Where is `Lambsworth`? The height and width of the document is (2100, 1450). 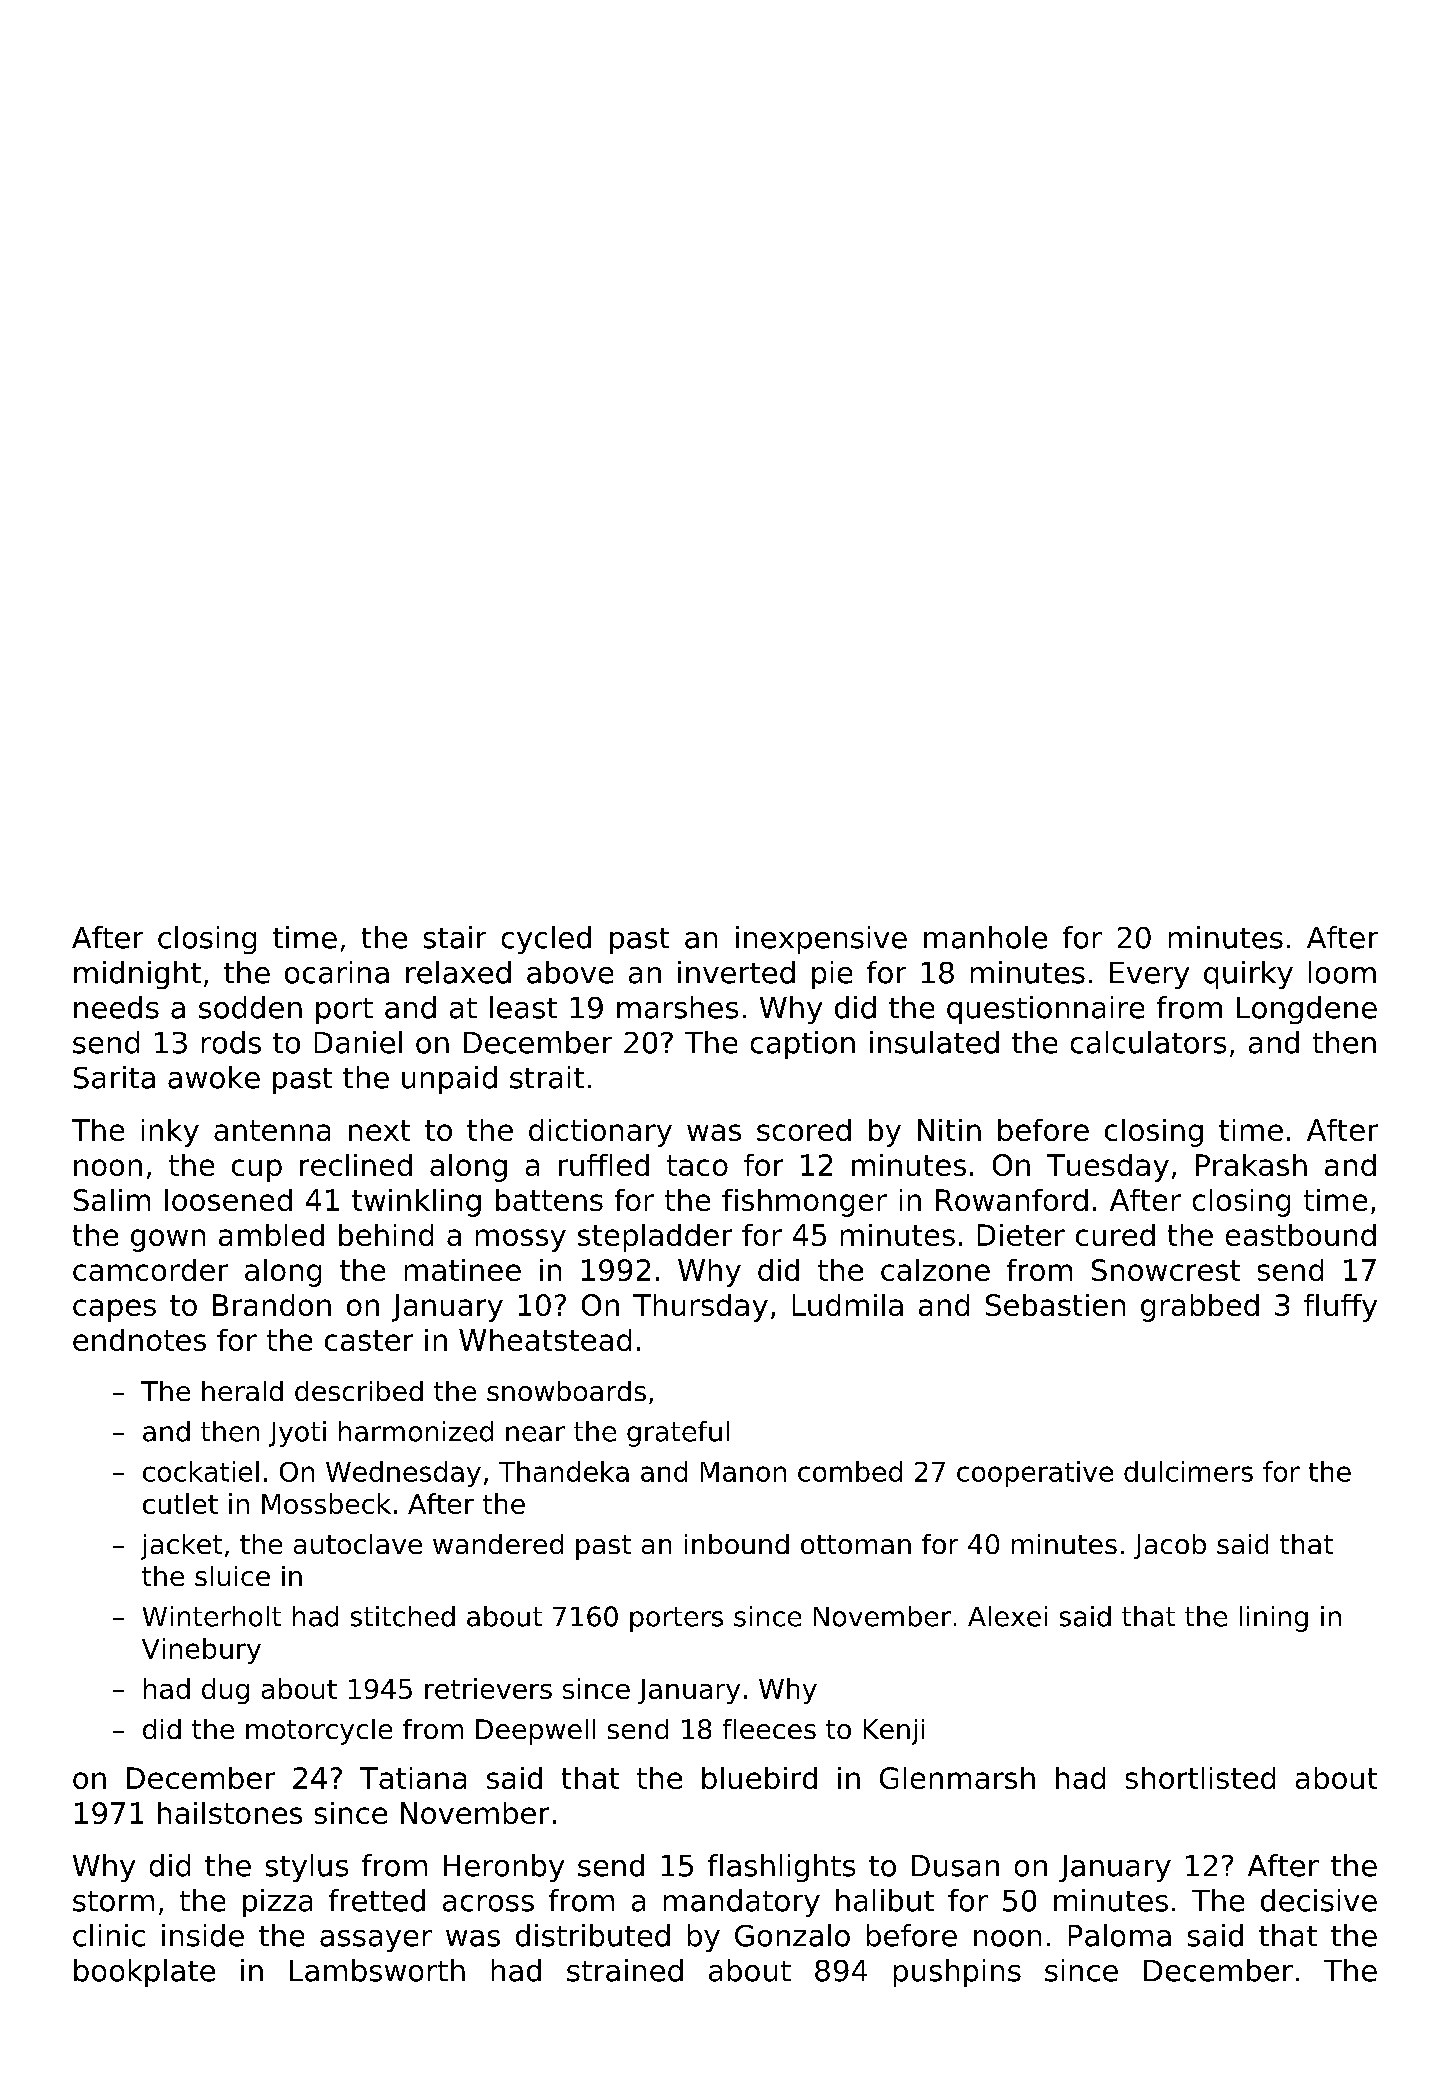
Lambsworth is located at coordinates (377, 1970).
